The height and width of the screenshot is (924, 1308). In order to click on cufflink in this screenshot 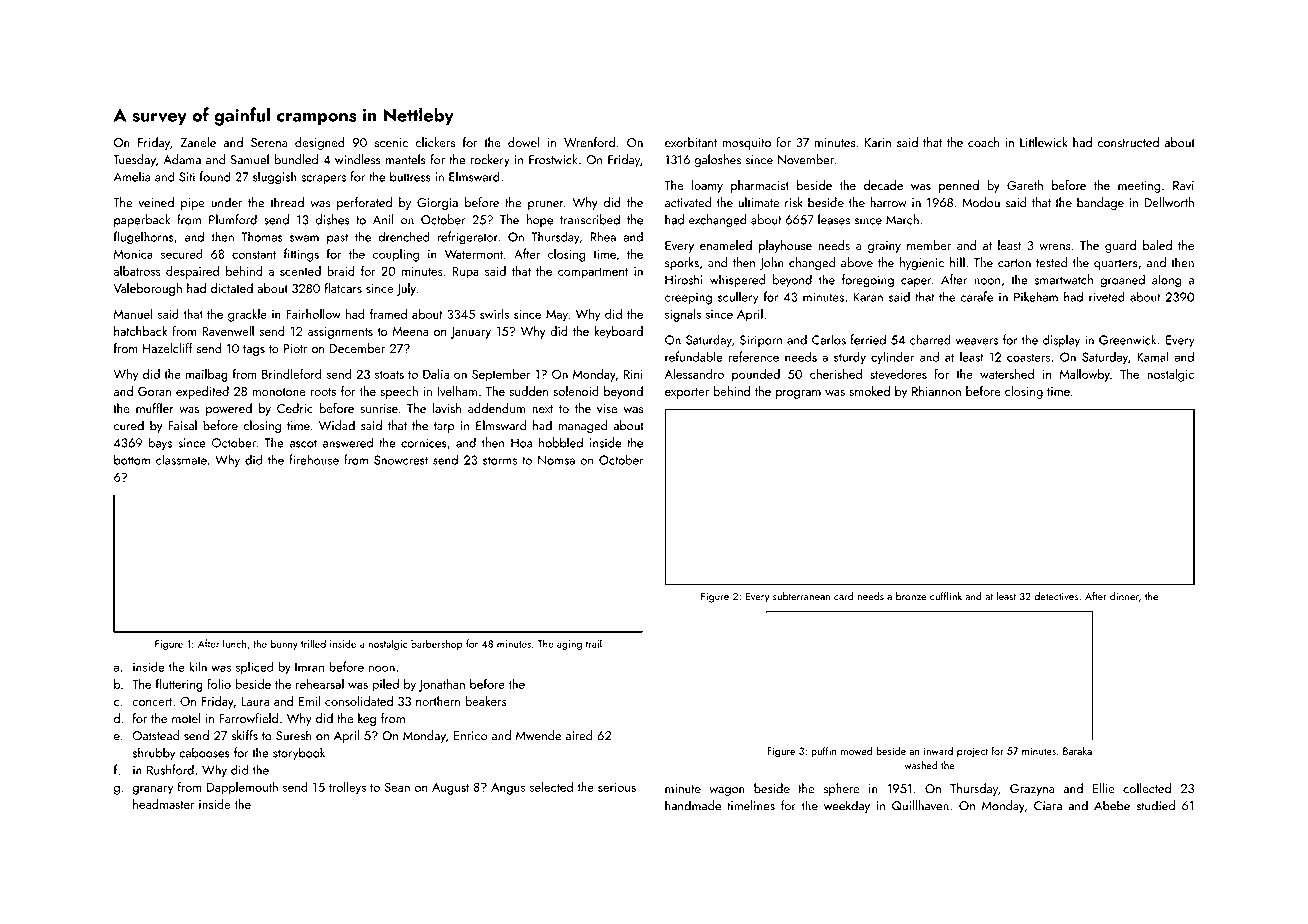, I will do `click(946, 596)`.
